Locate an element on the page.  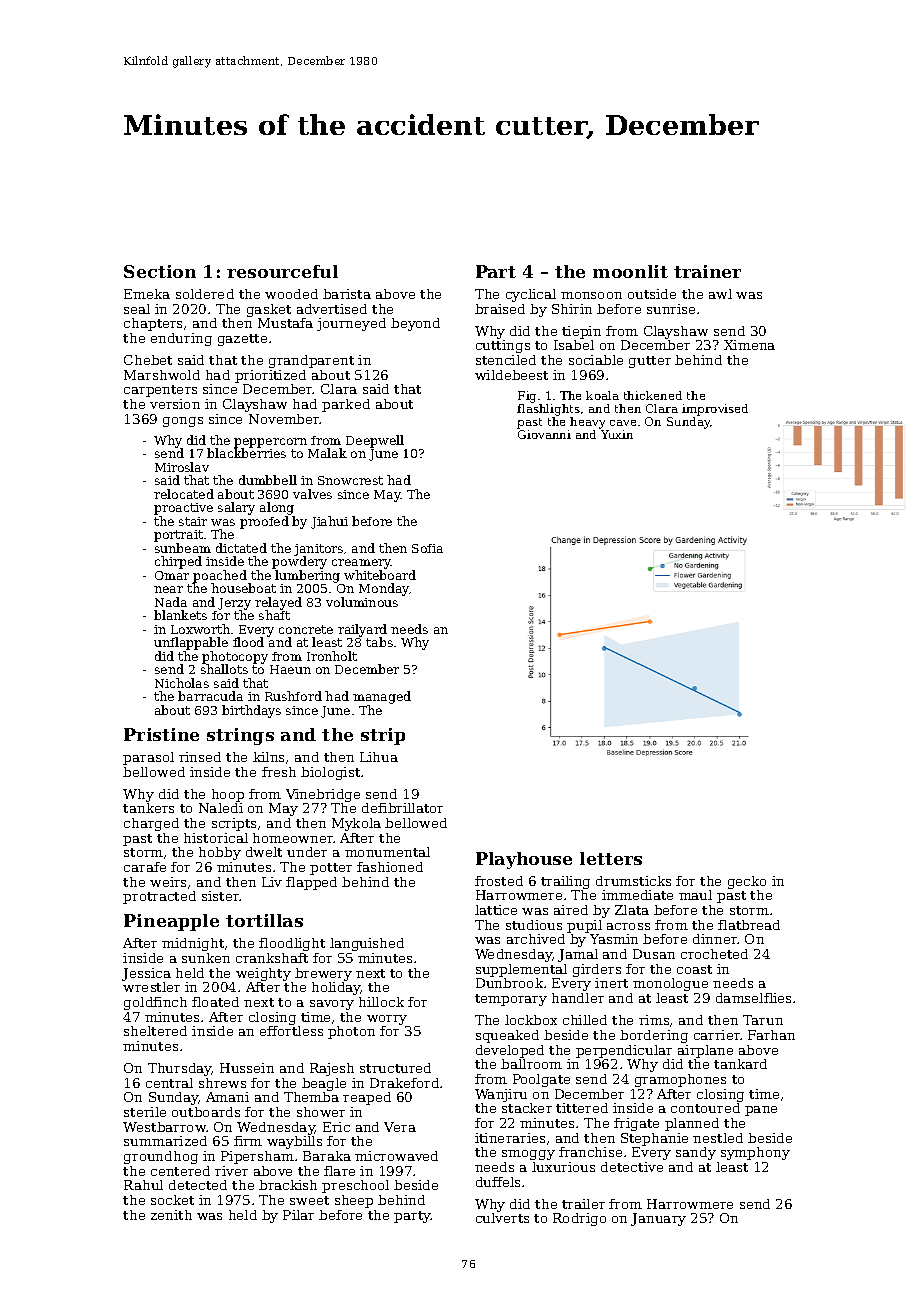
parasol is located at coordinates (148, 758).
